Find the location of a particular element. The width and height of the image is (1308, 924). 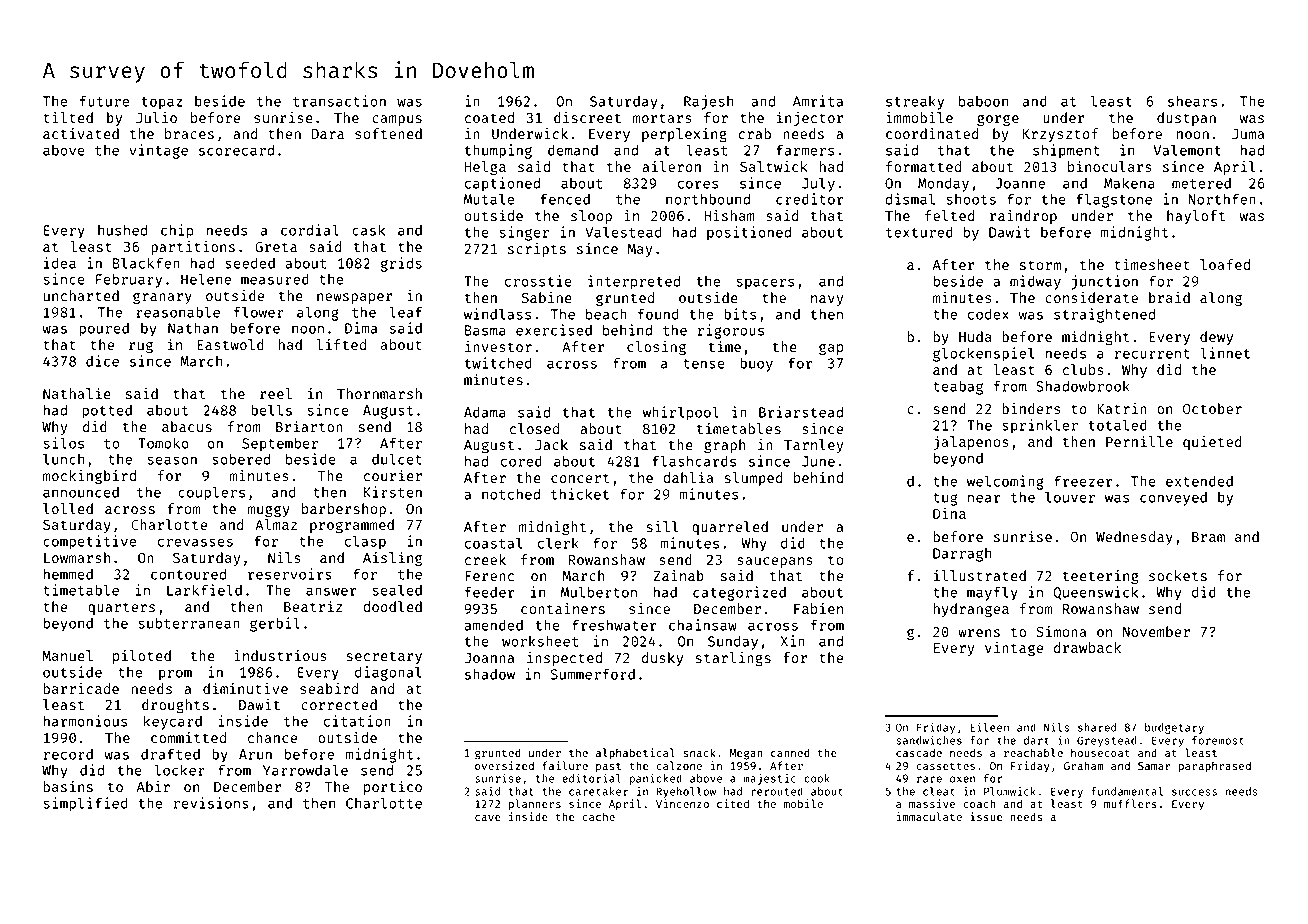

hemmed is located at coordinates (68, 574).
